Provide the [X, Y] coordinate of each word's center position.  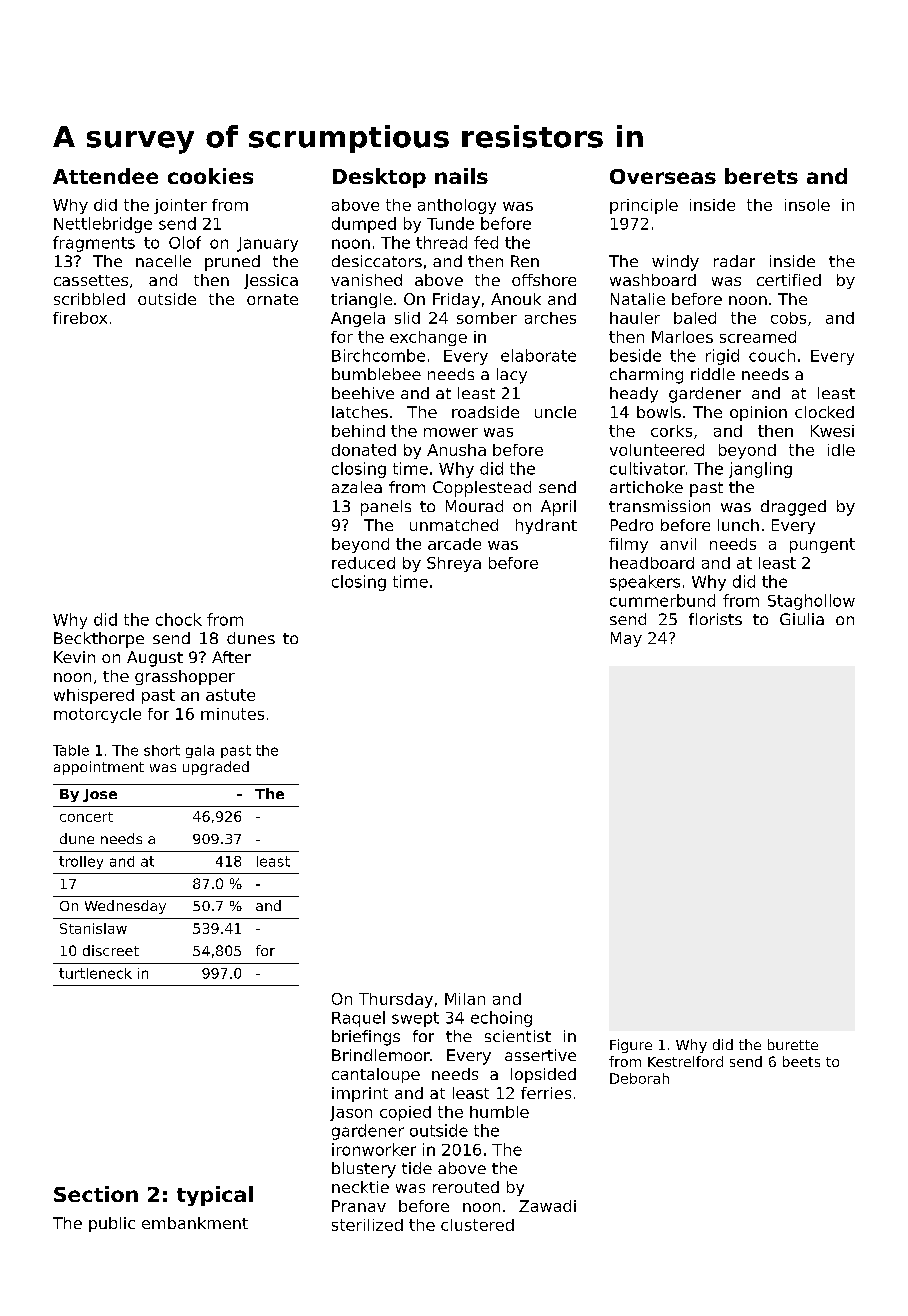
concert [86, 817]
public [112, 1224]
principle [644, 206]
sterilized [367, 1225]
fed [486, 242]
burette [793, 1044]
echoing [501, 1019]
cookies [210, 176]
